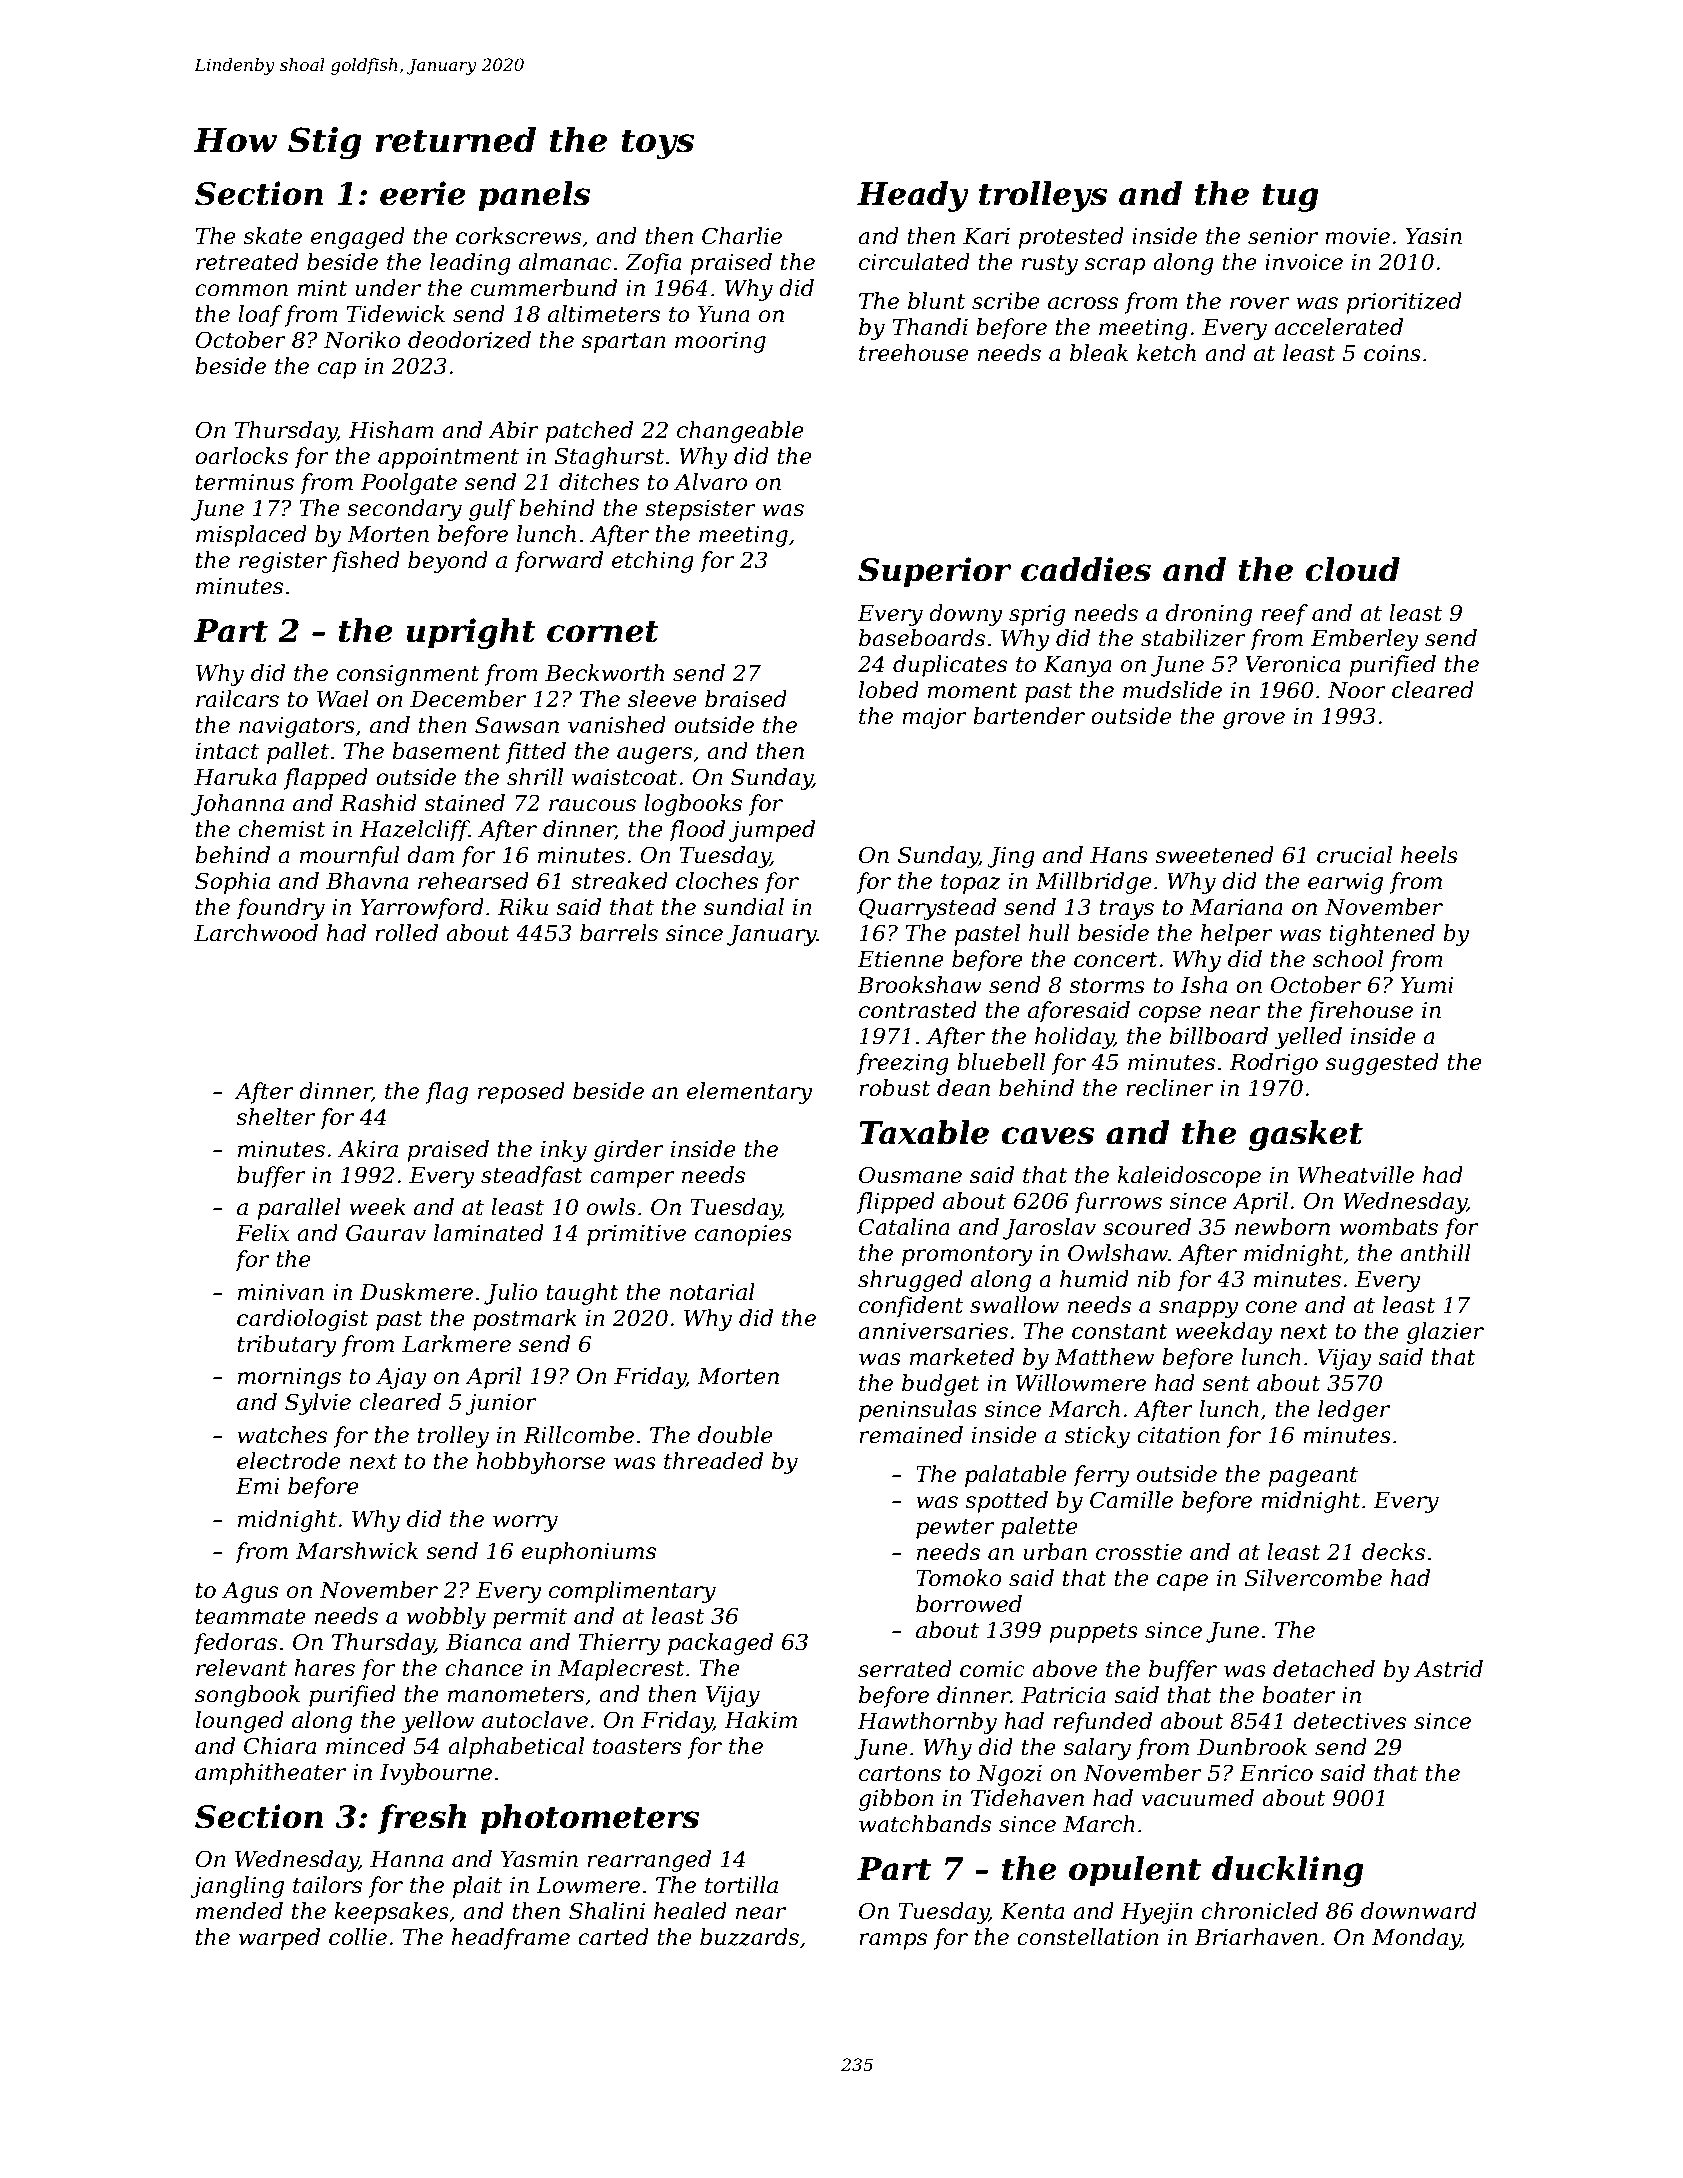  I want to click on constellation, so click(1088, 1937).
